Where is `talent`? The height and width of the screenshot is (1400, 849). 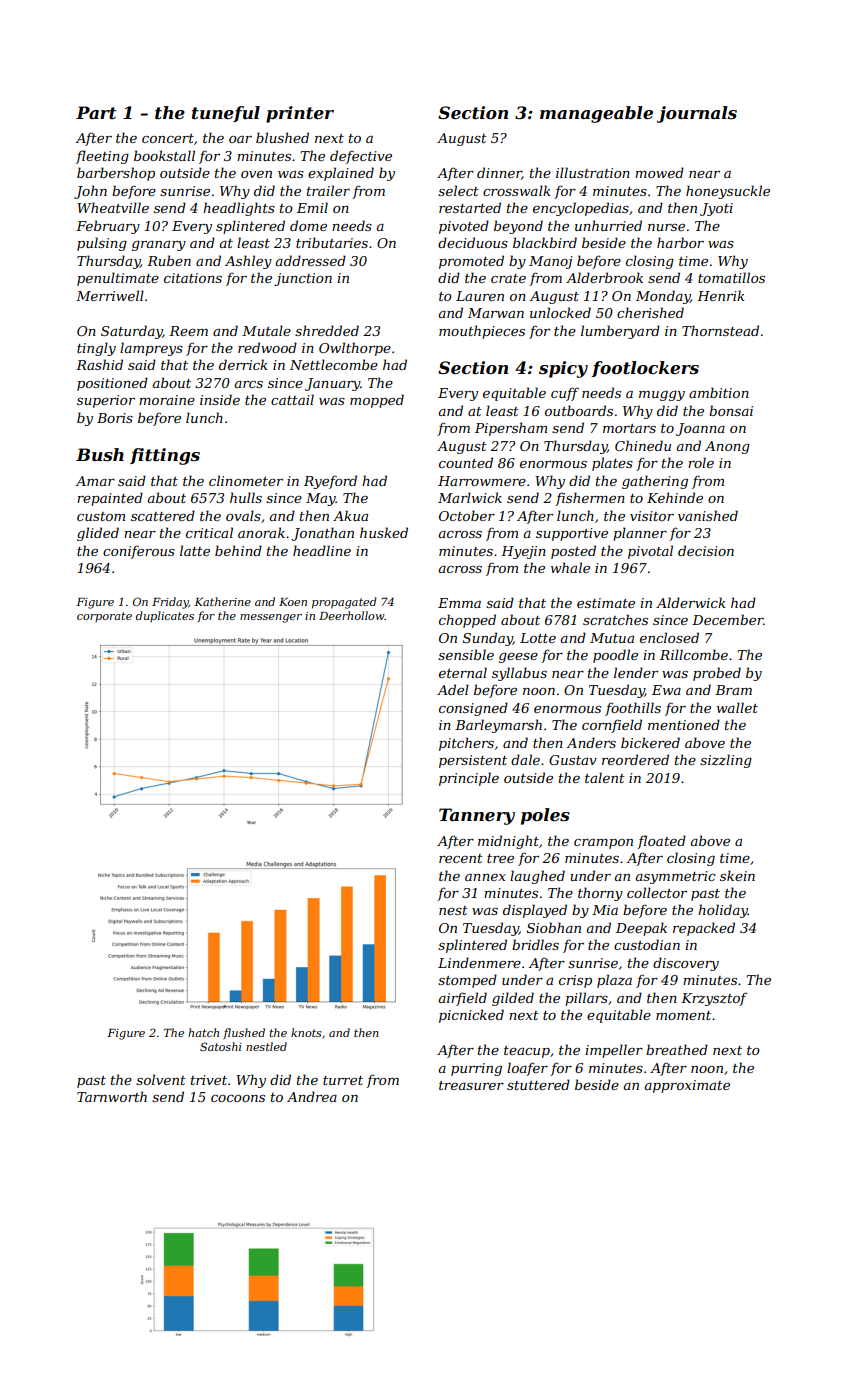 talent is located at coordinates (605, 777).
